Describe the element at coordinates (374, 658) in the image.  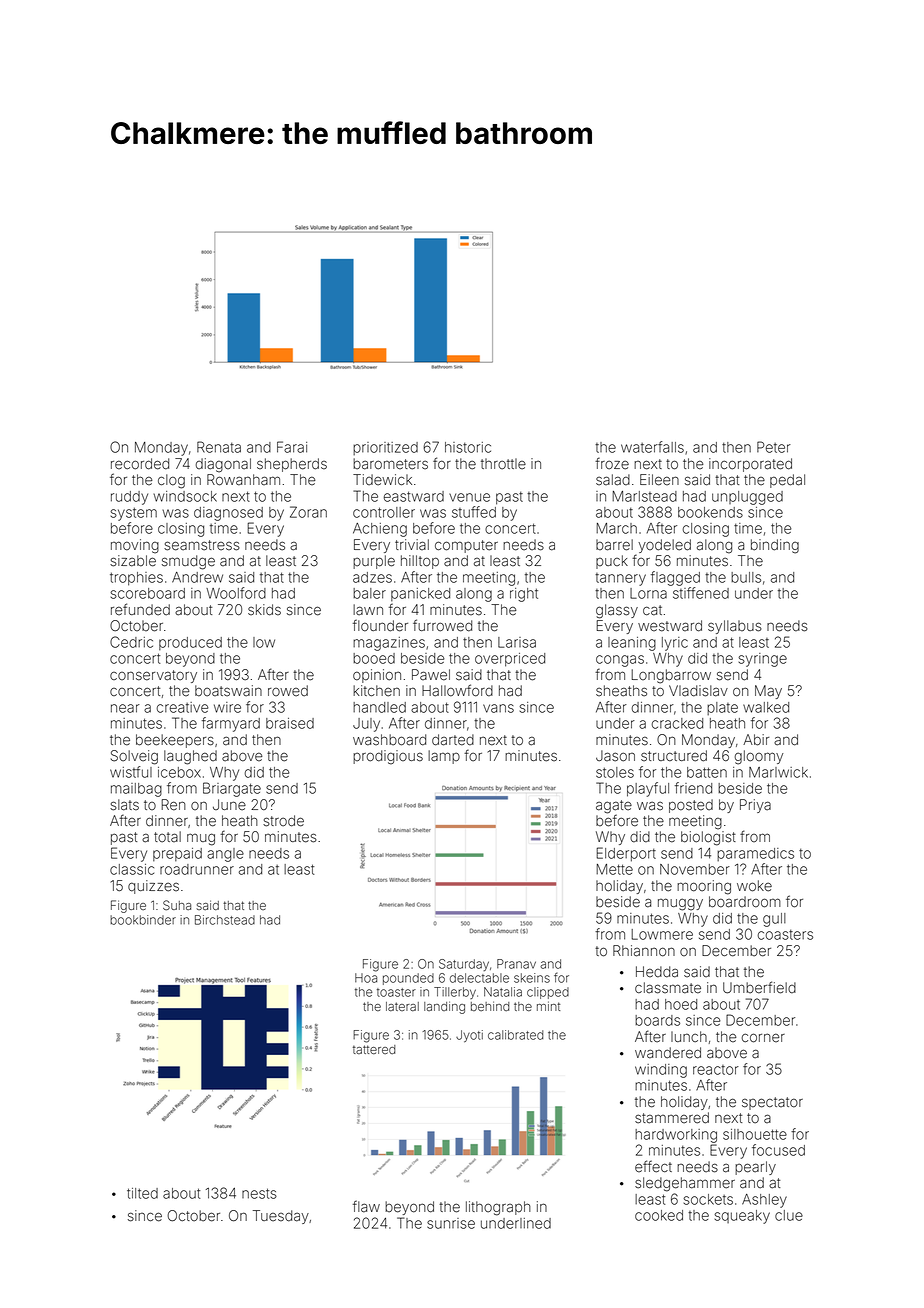
I see `booed` at that location.
